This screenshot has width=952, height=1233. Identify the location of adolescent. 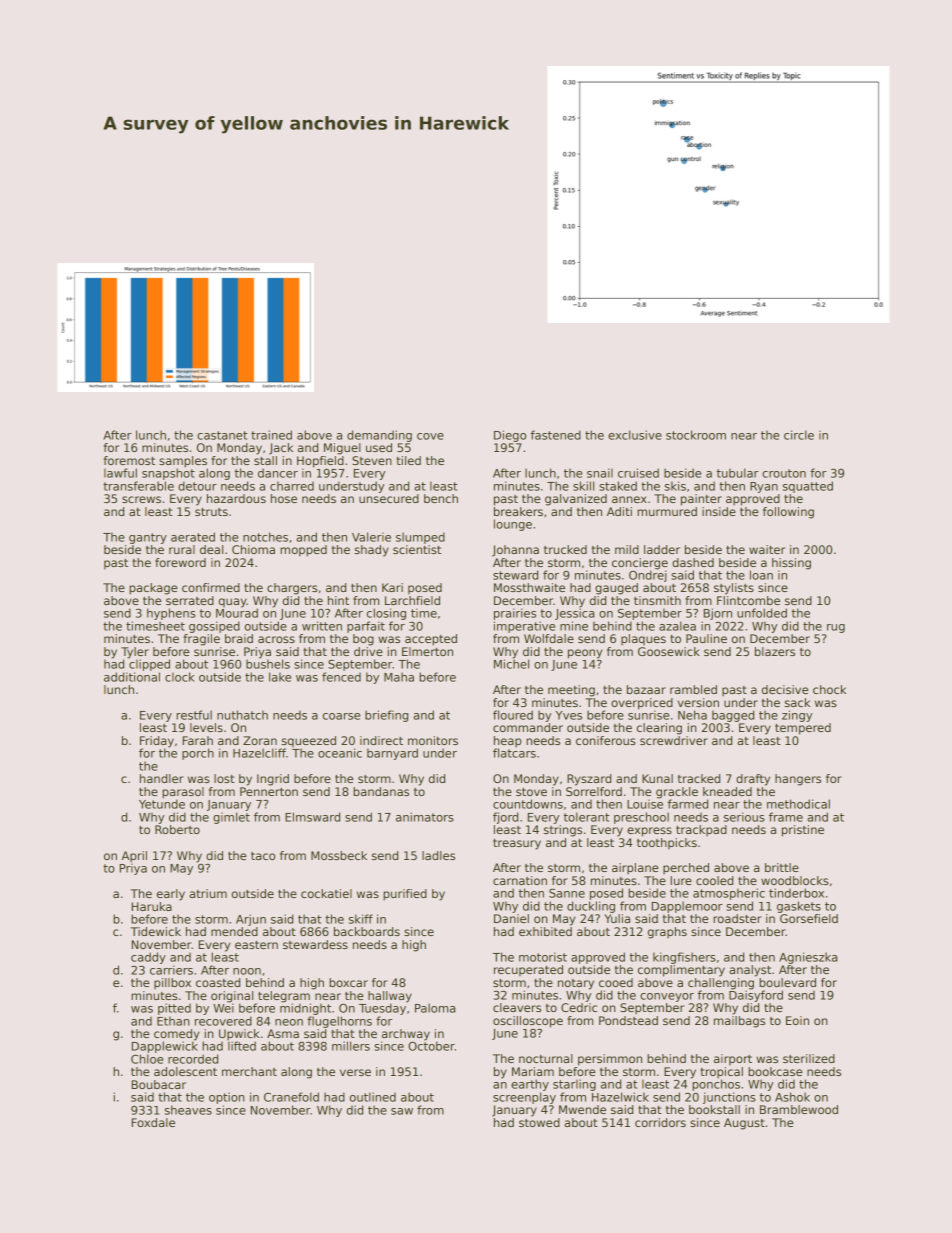
(185, 1071).
